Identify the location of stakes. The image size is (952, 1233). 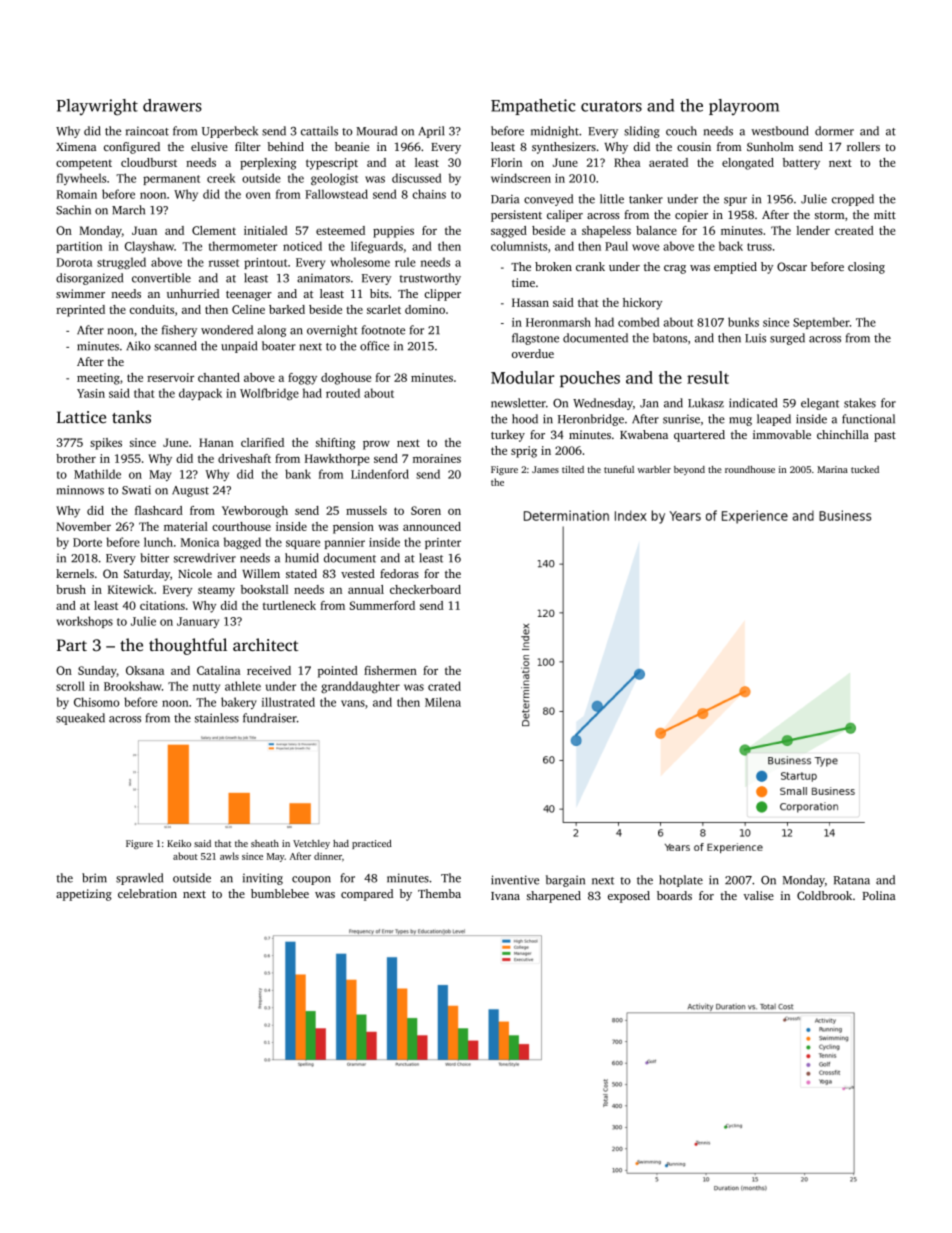
(860, 403).
